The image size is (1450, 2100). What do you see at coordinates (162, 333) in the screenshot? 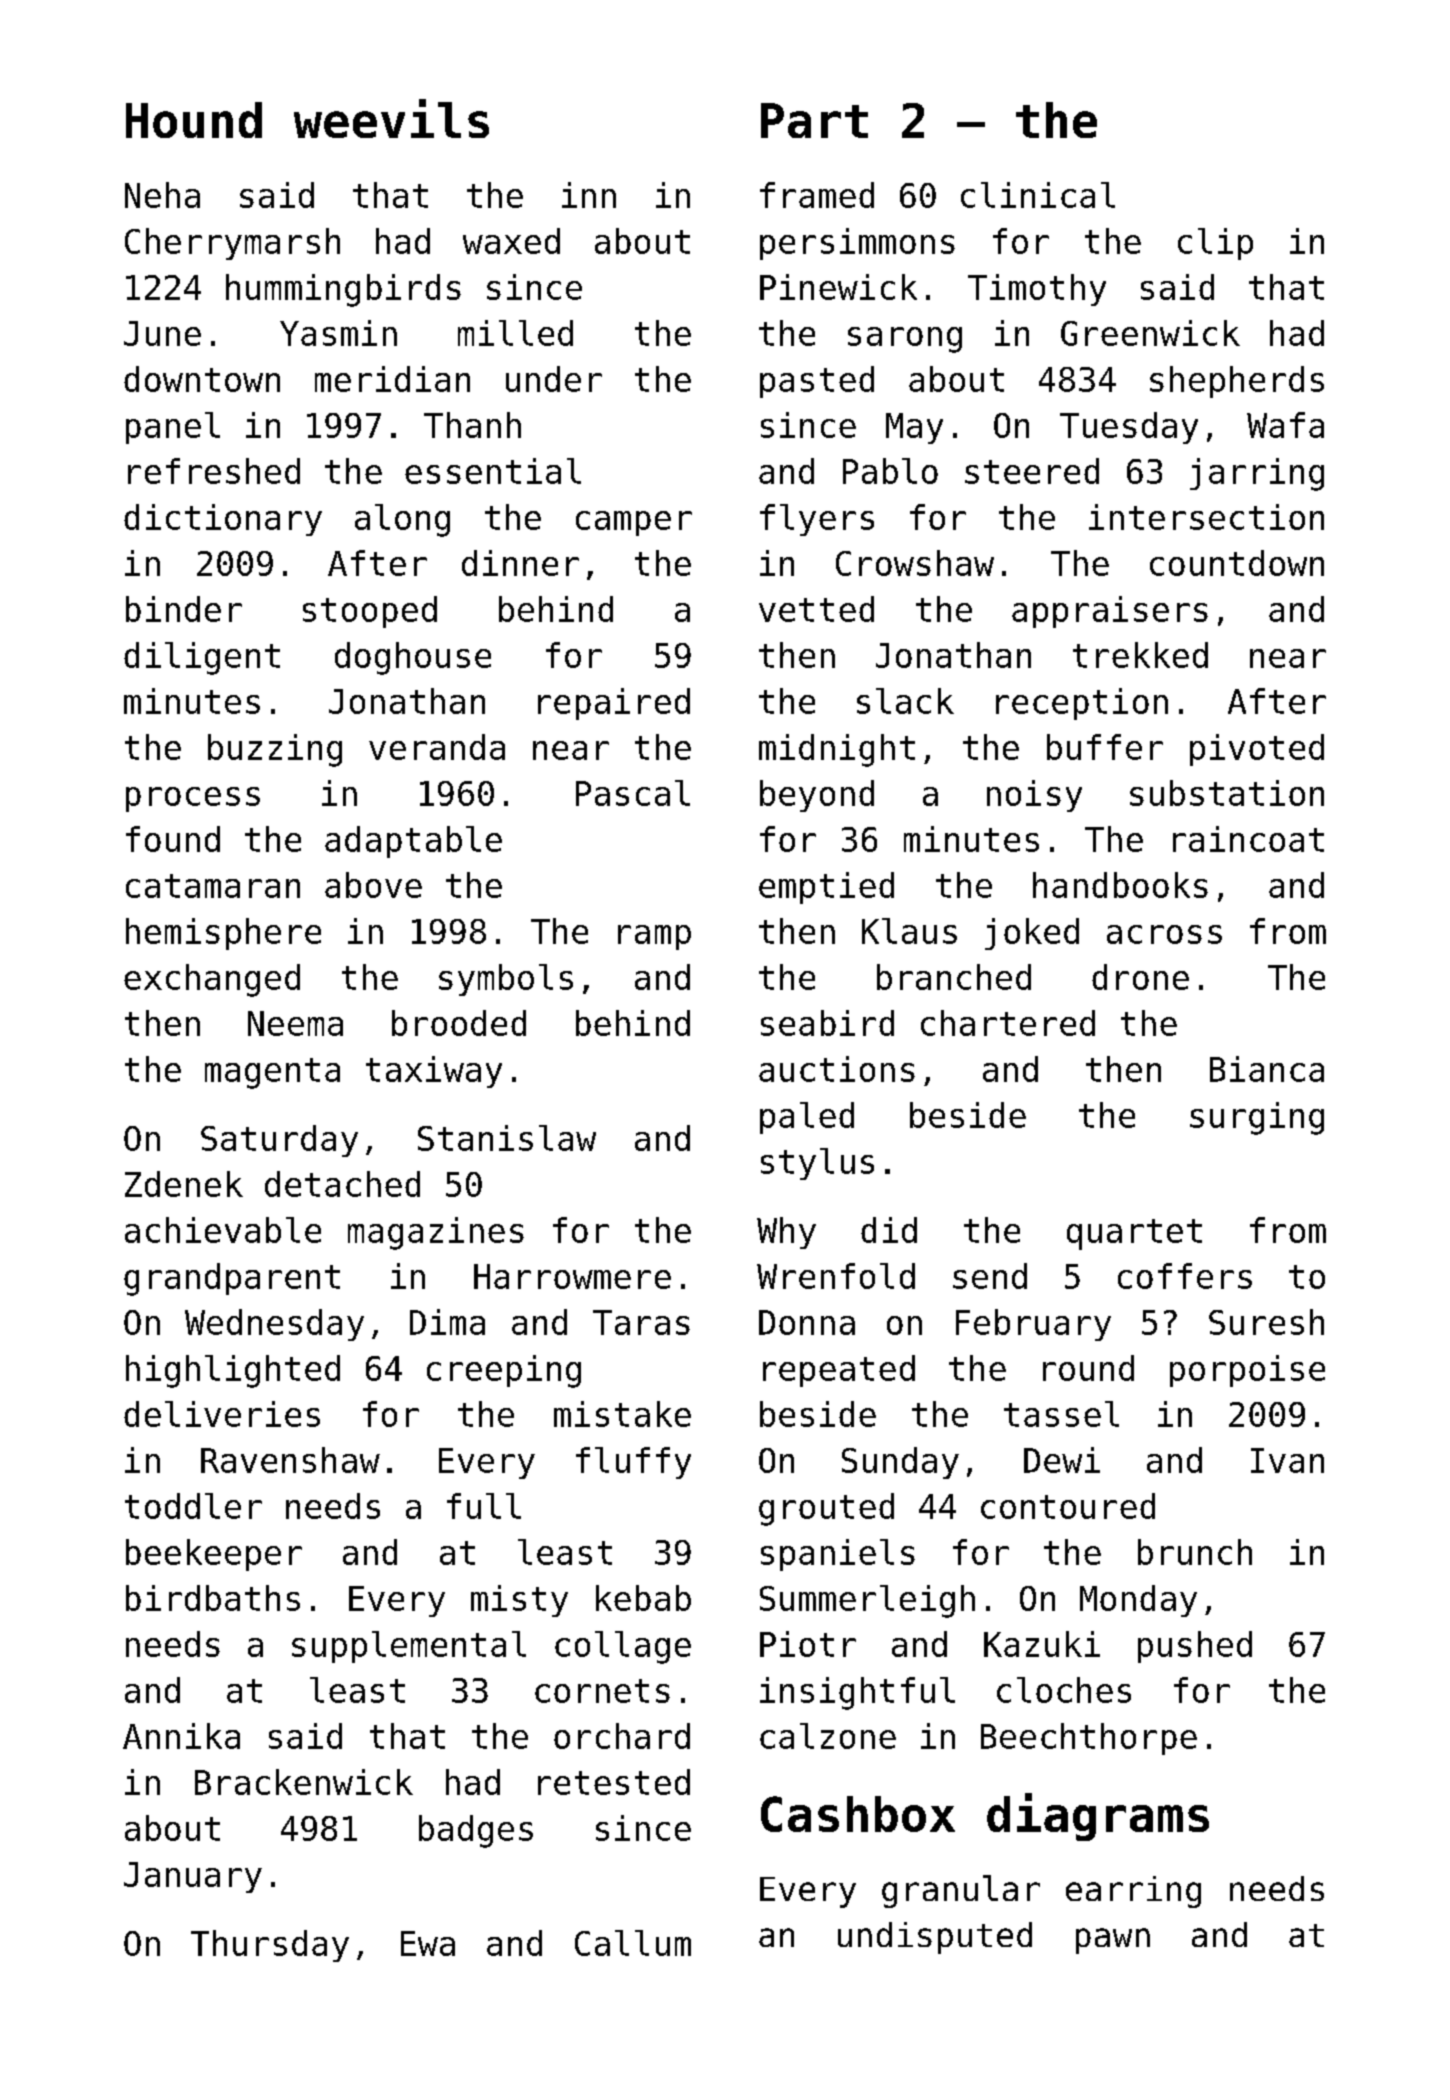
I see `June` at bounding box center [162, 333].
